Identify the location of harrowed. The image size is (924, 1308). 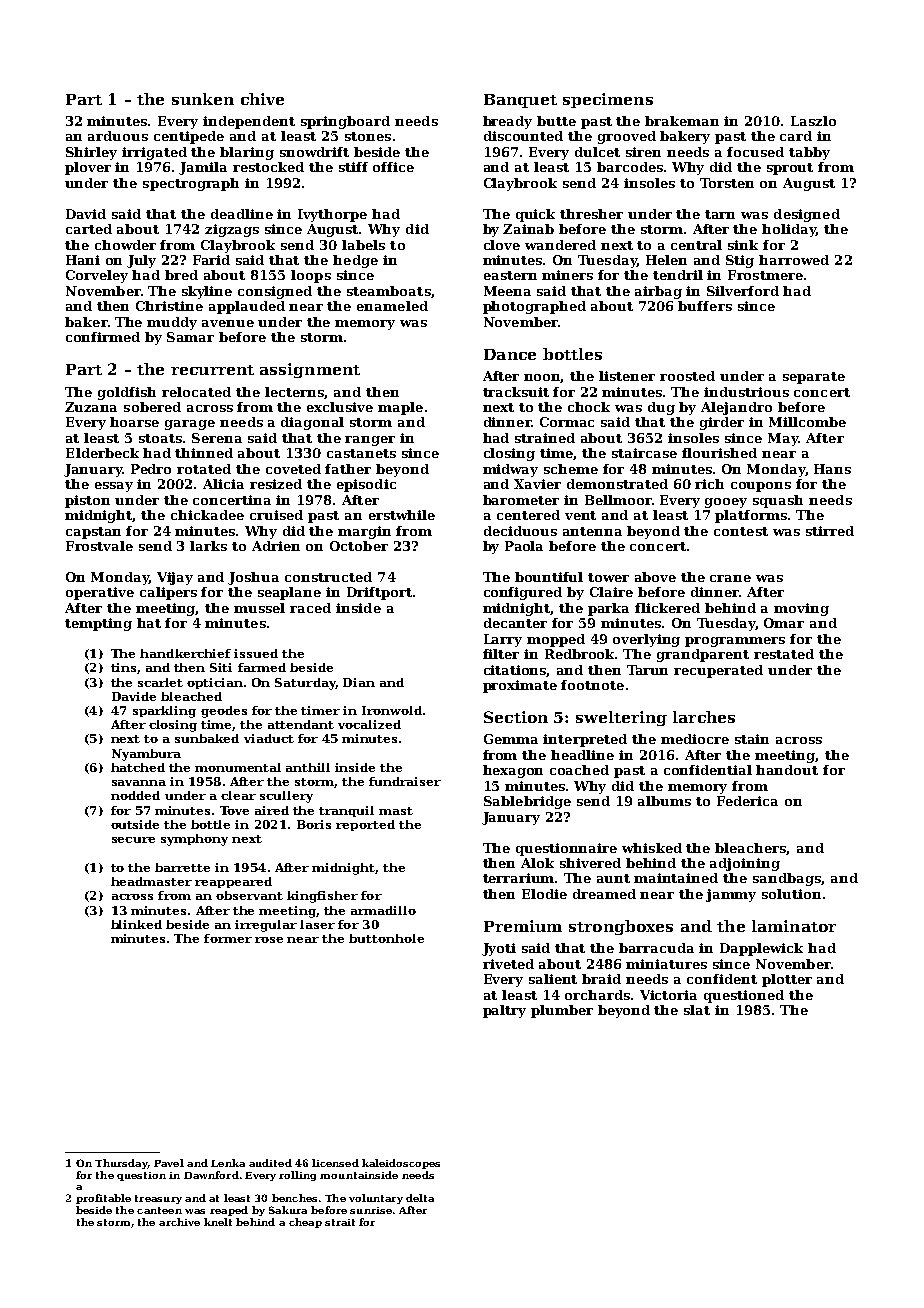
(794, 260).
